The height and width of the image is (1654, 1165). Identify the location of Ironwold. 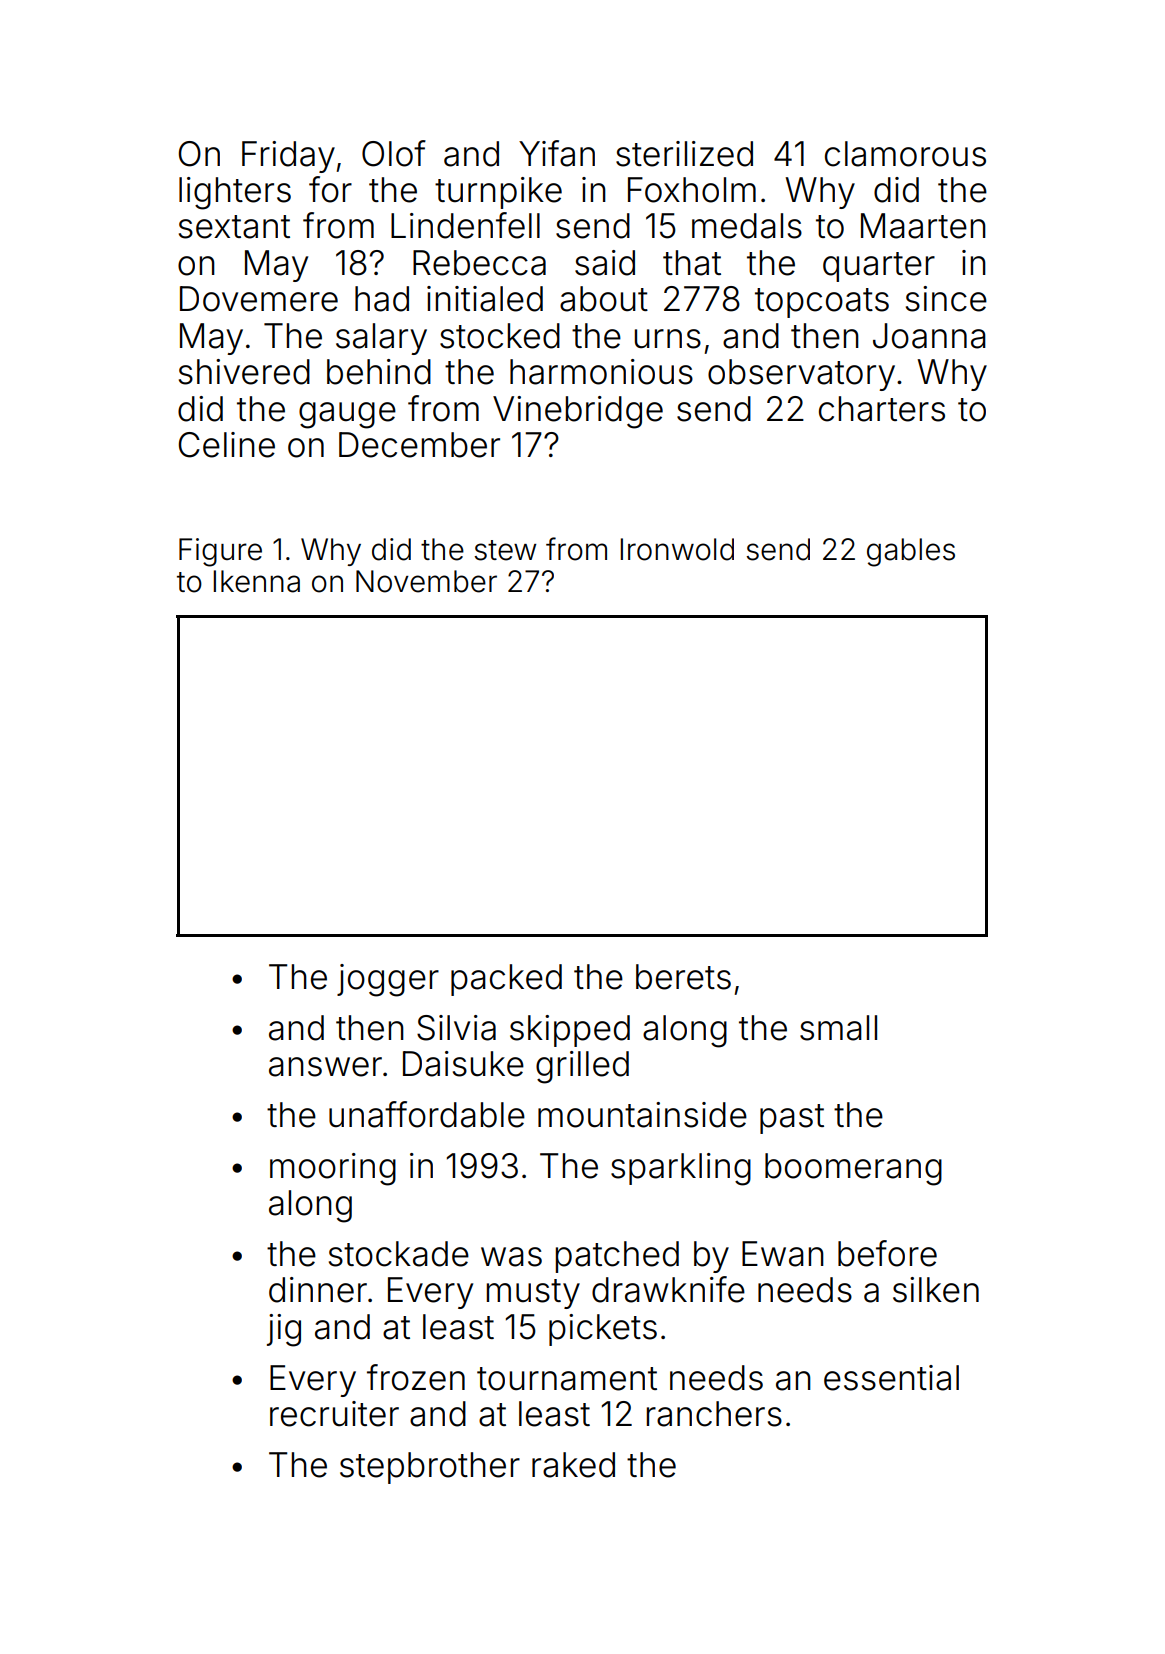
(677, 549).
